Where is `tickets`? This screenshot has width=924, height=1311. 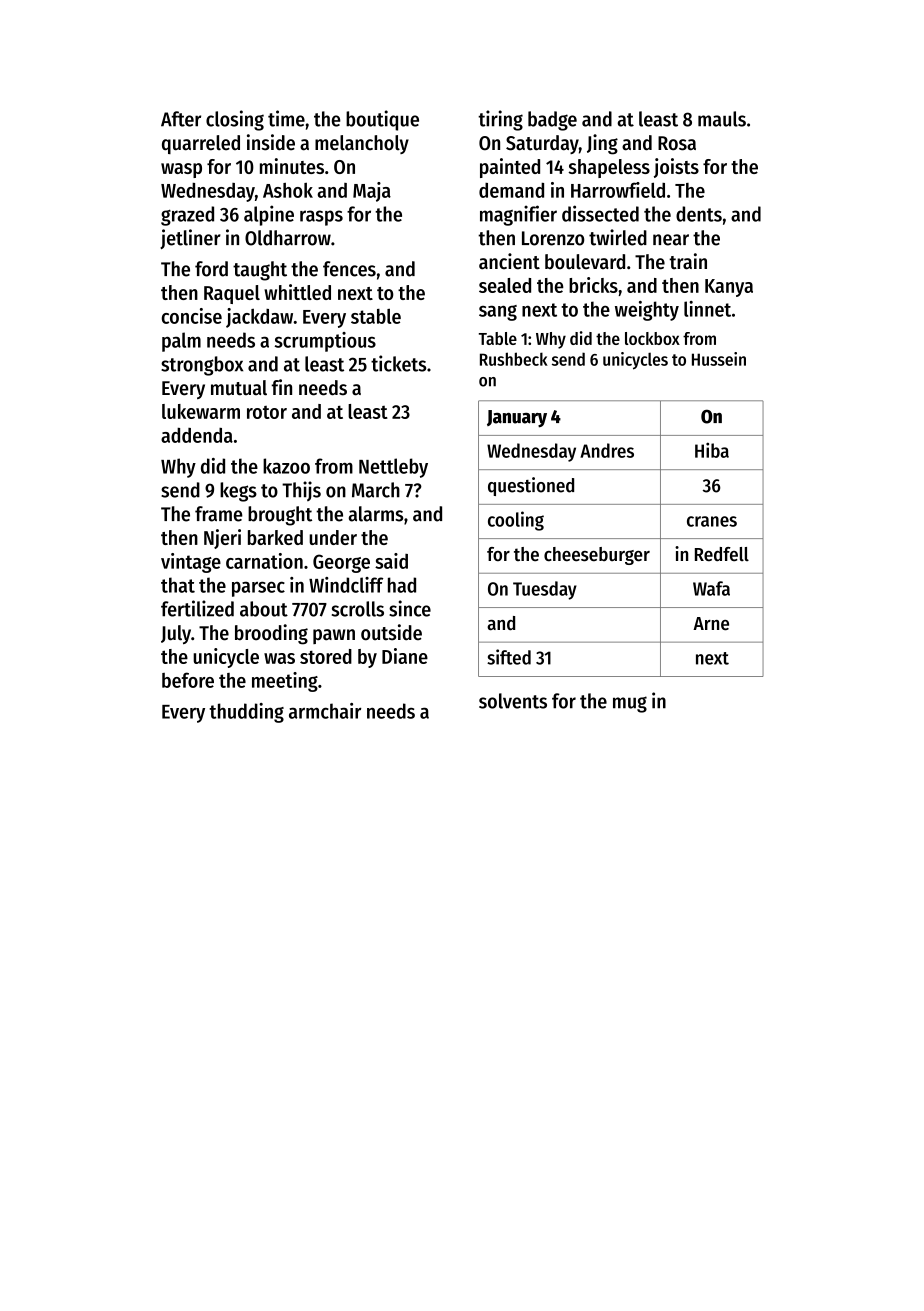 tickets is located at coordinates (398, 363).
